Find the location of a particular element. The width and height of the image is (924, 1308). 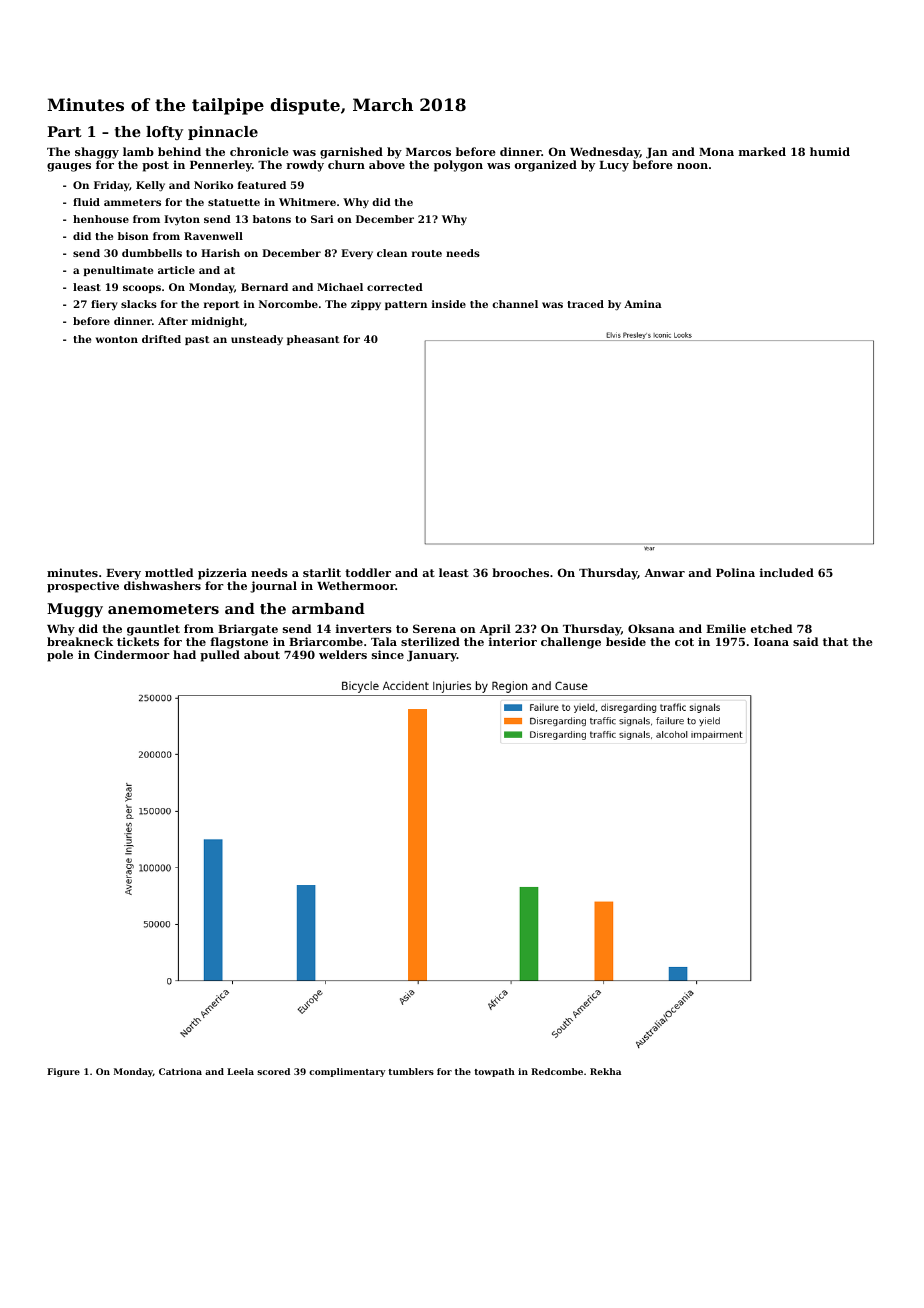

towpath is located at coordinates (494, 1072).
